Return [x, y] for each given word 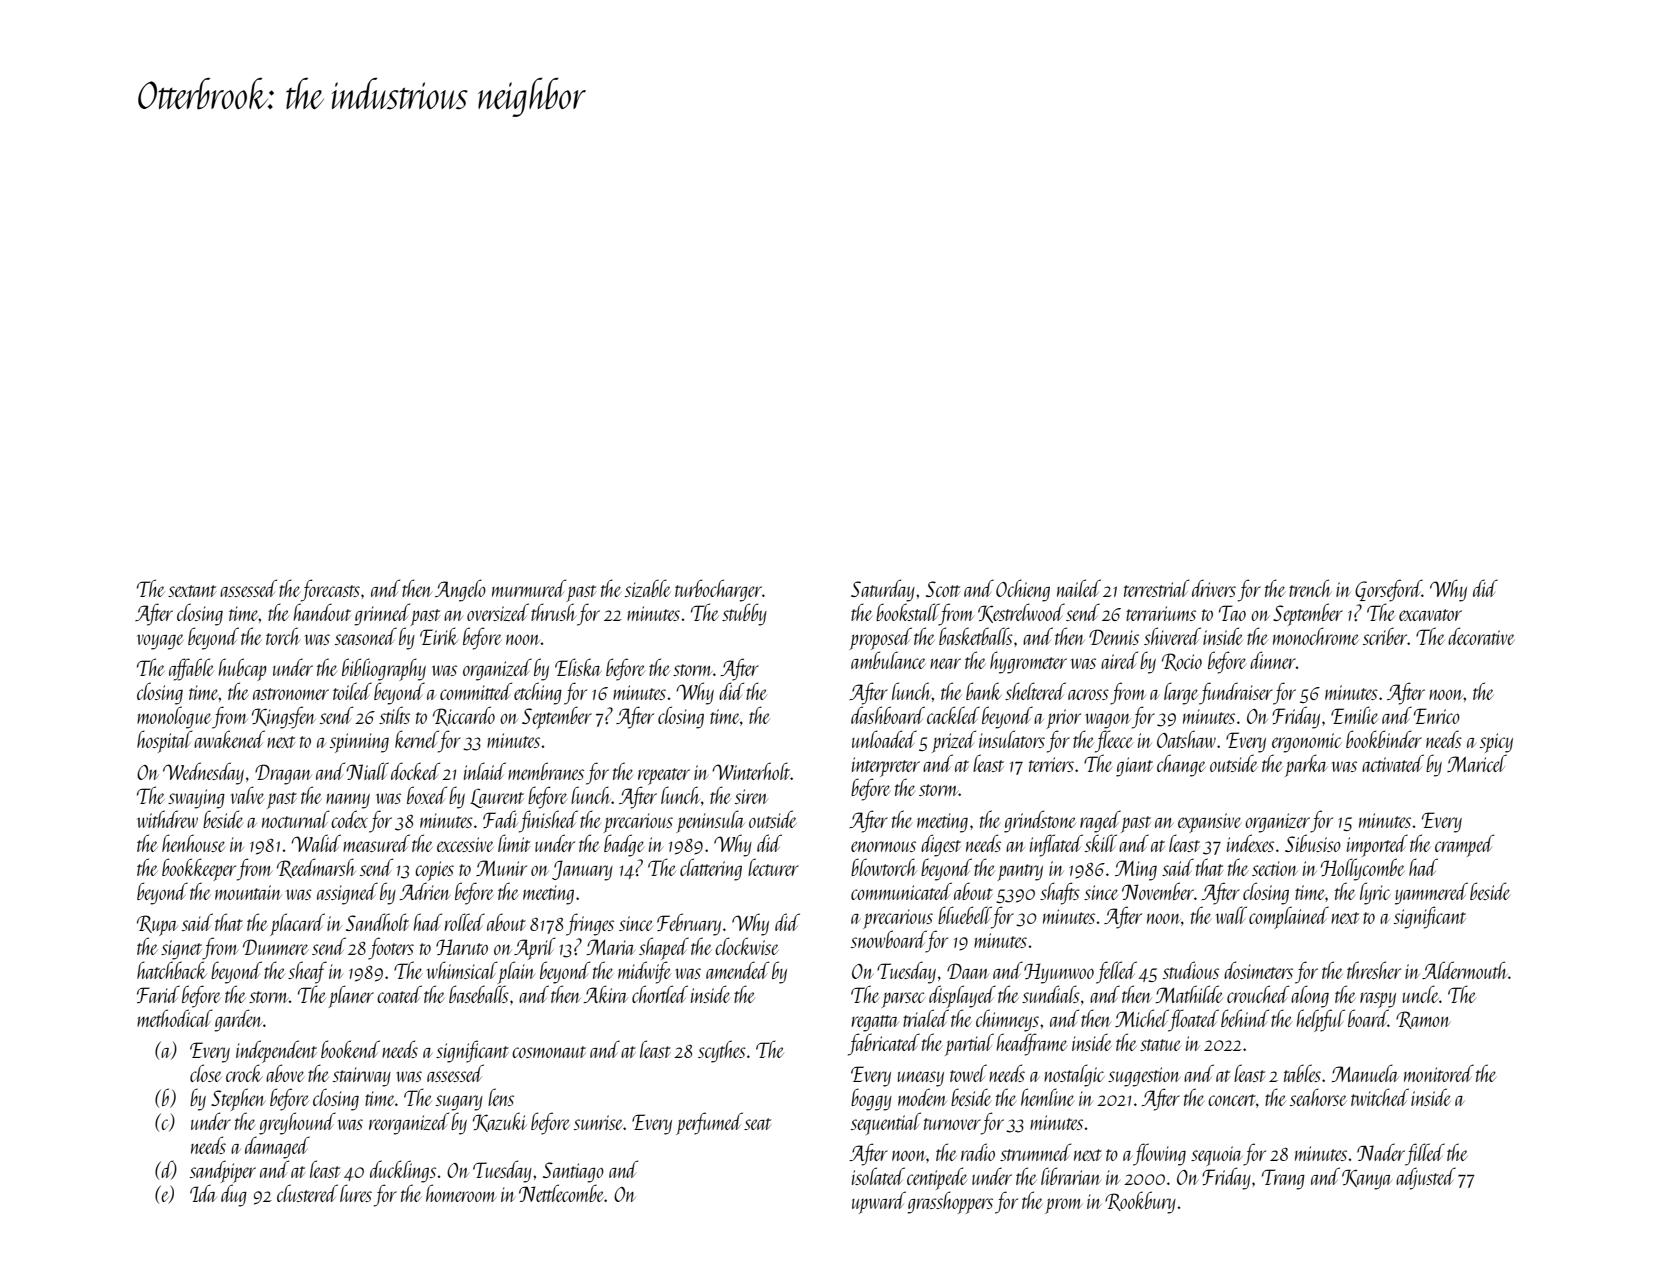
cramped [1464, 845]
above [285, 1073]
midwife [644, 972]
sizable [648, 588]
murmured [529, 588]
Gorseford [1388, 590]
